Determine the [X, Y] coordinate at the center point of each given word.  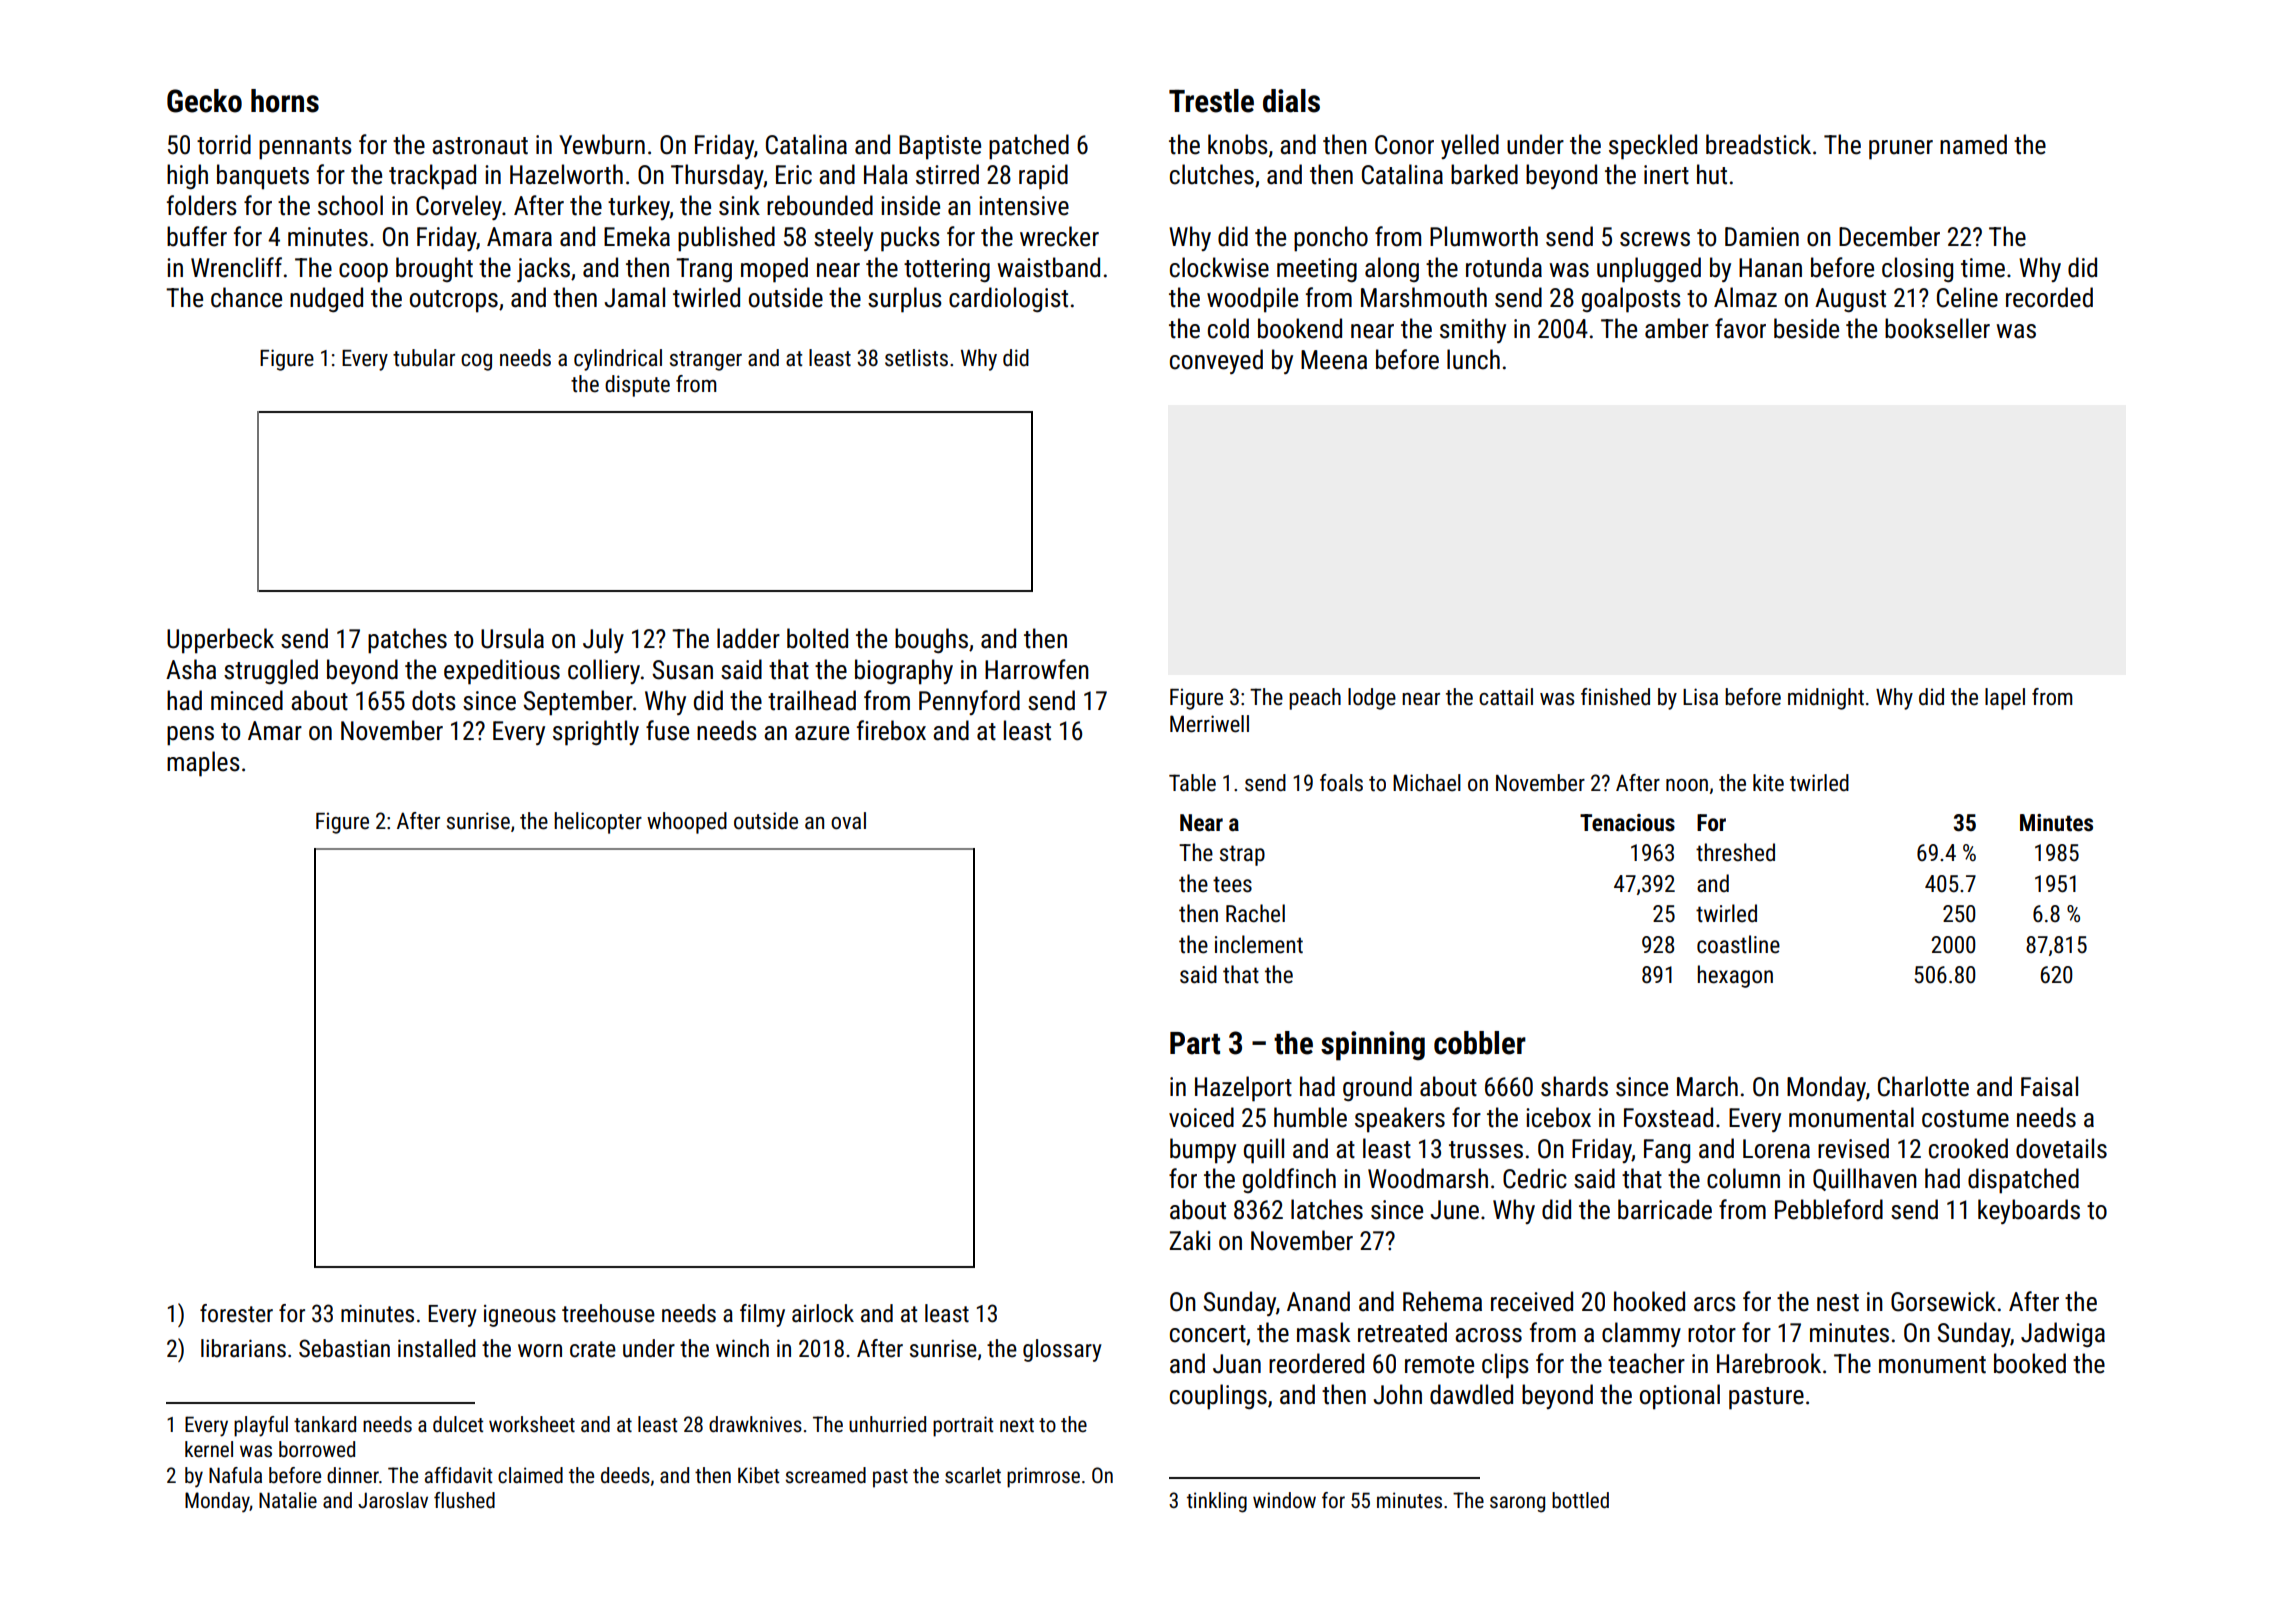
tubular [424, 358]
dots [434, 700]
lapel [2005, 699]
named [1973, 144]
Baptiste [940, 147]
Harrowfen [1037, 669]
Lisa [1700, 697]
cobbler [1480, 1043]
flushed [464, 1500]
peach [1315, 699]
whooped [687, 823]
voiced [1201, 1117]
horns [285, 101]
